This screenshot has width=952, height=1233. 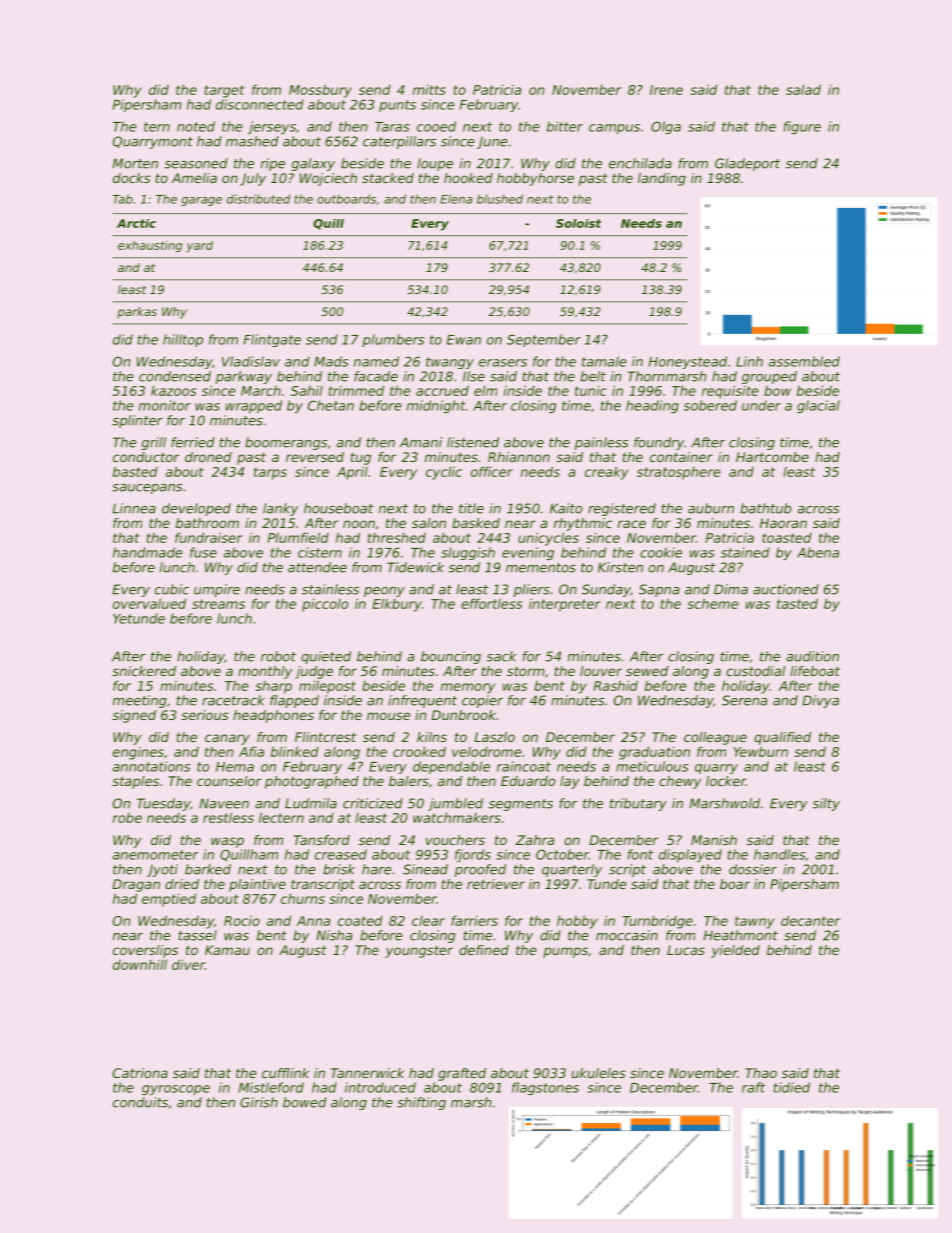 I want to click on dossier, so click(x=753, y=869).
